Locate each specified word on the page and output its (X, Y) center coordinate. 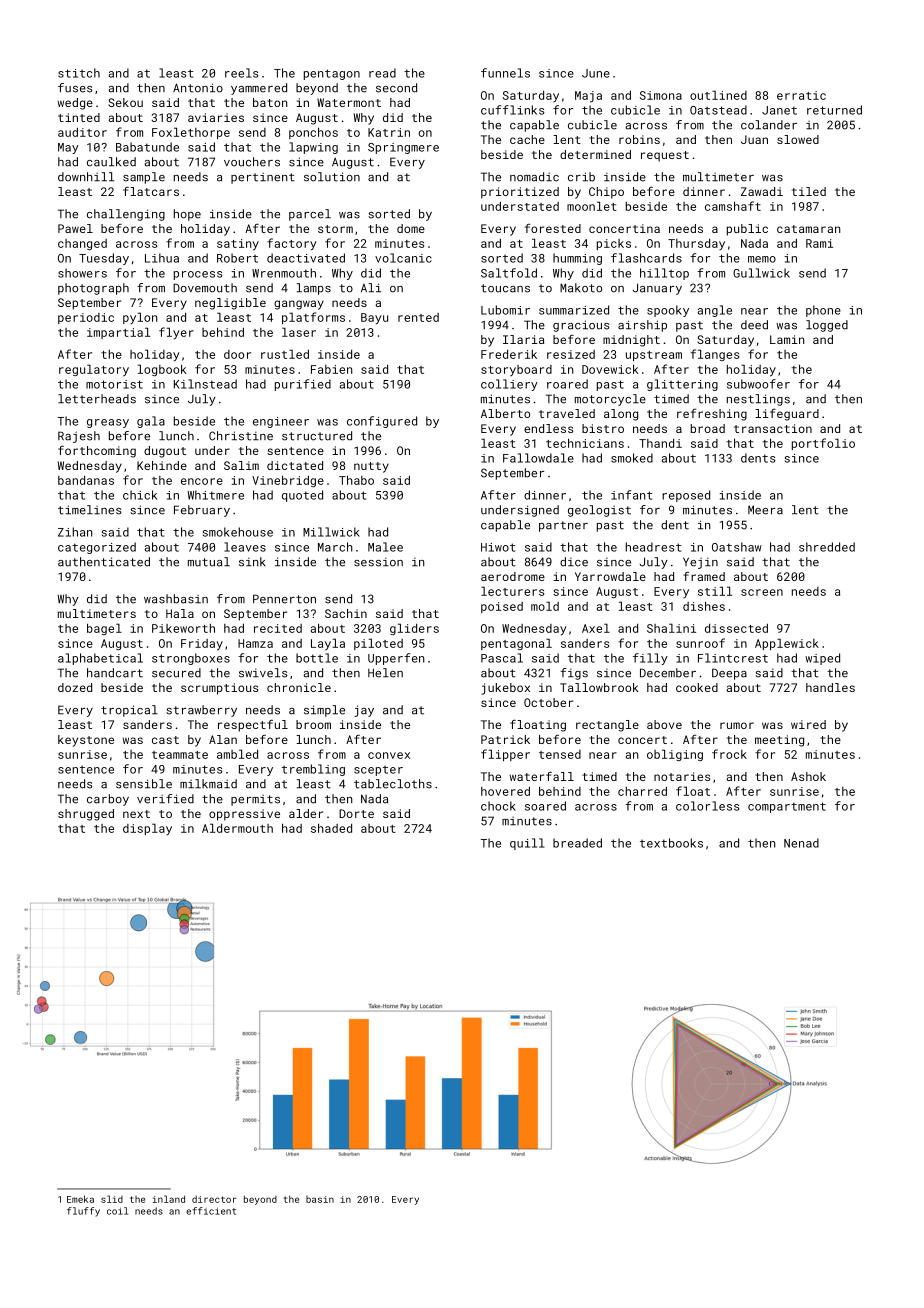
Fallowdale (538, 458)
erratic (801, 95)
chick (140, 495)
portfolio (823, 444)
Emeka (80, 1199)
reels (242, 73)
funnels (505, 73)
